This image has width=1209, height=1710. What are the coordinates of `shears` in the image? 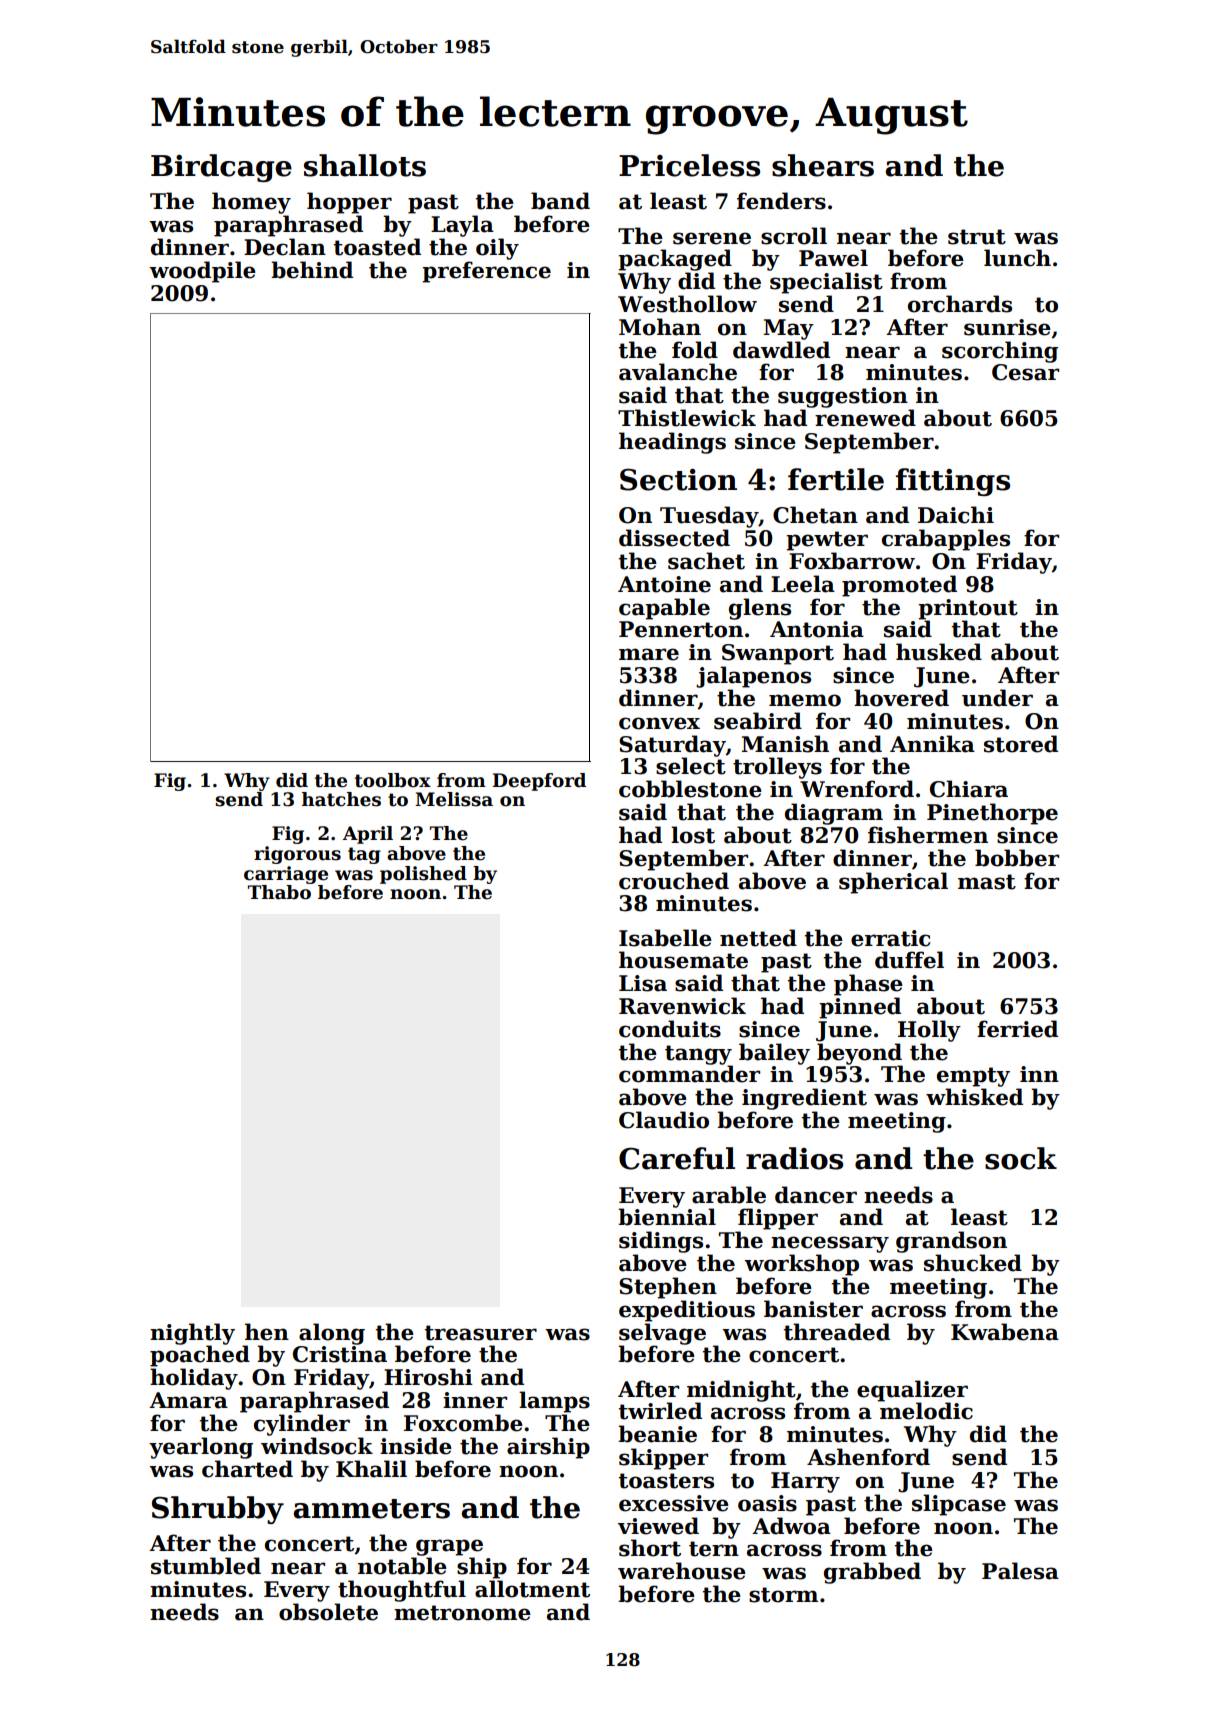 It's located at (823, 165).
